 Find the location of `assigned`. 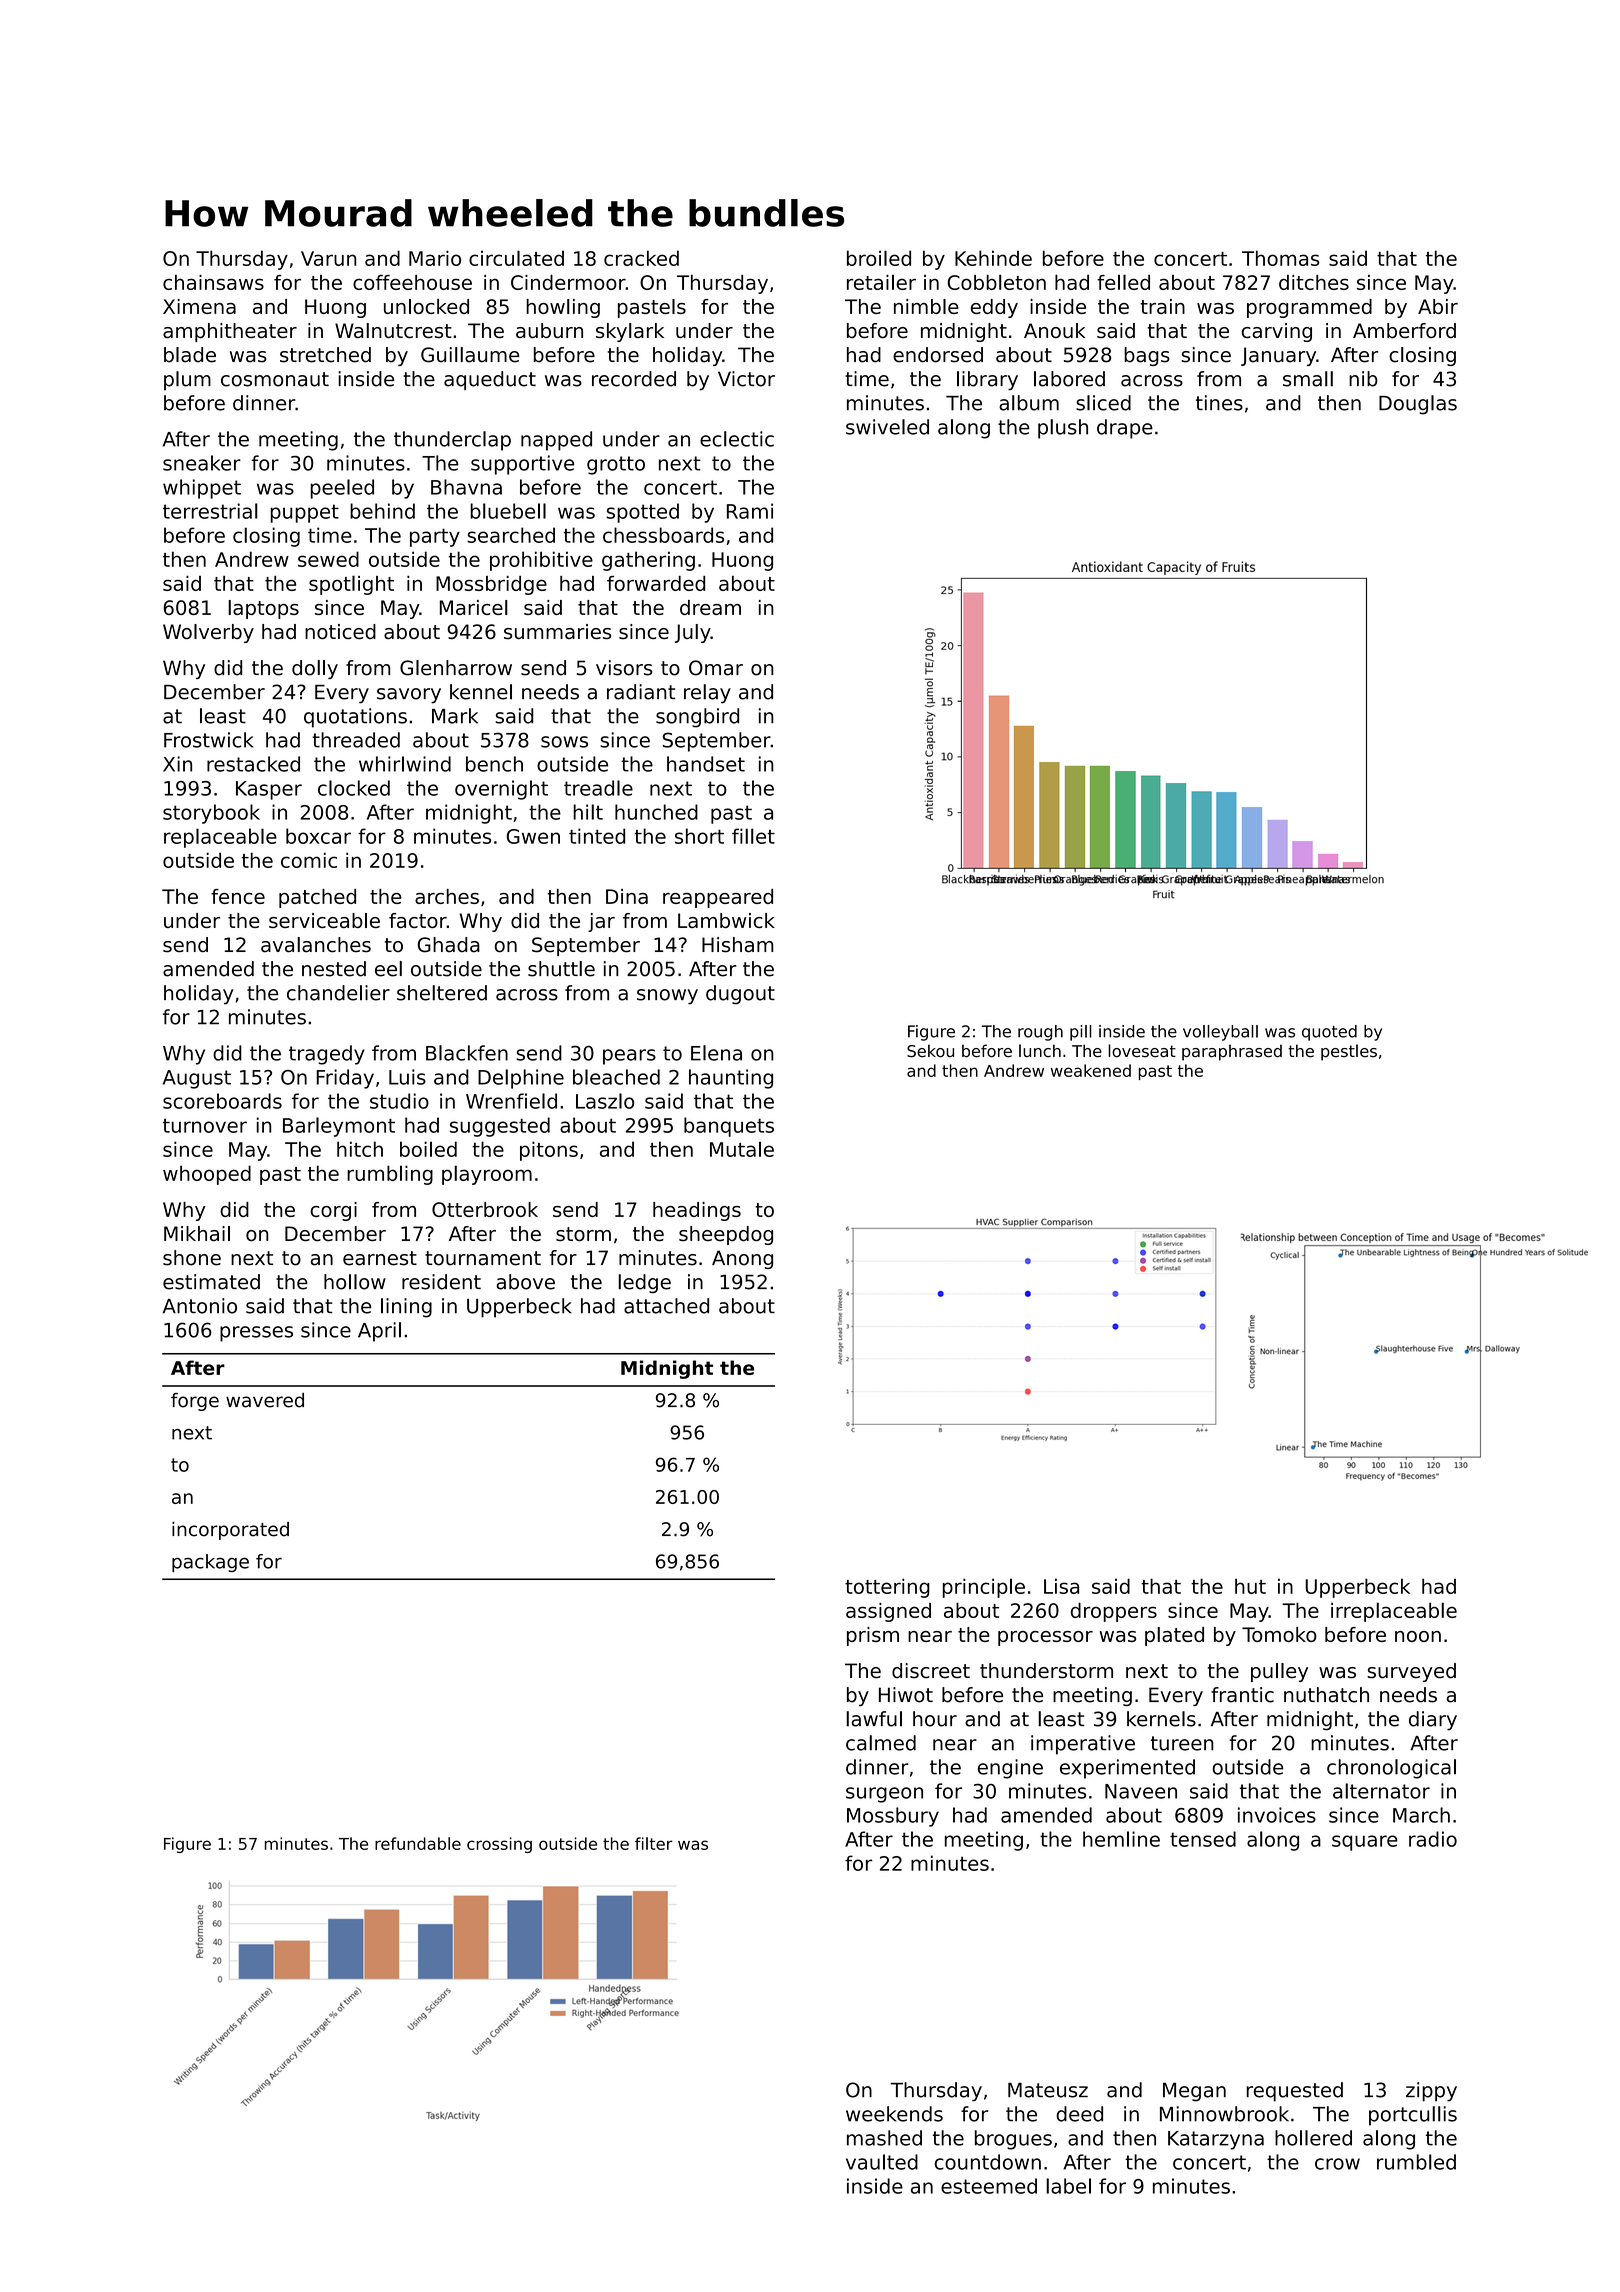

assigned is located at coordinates (888, 1612).
